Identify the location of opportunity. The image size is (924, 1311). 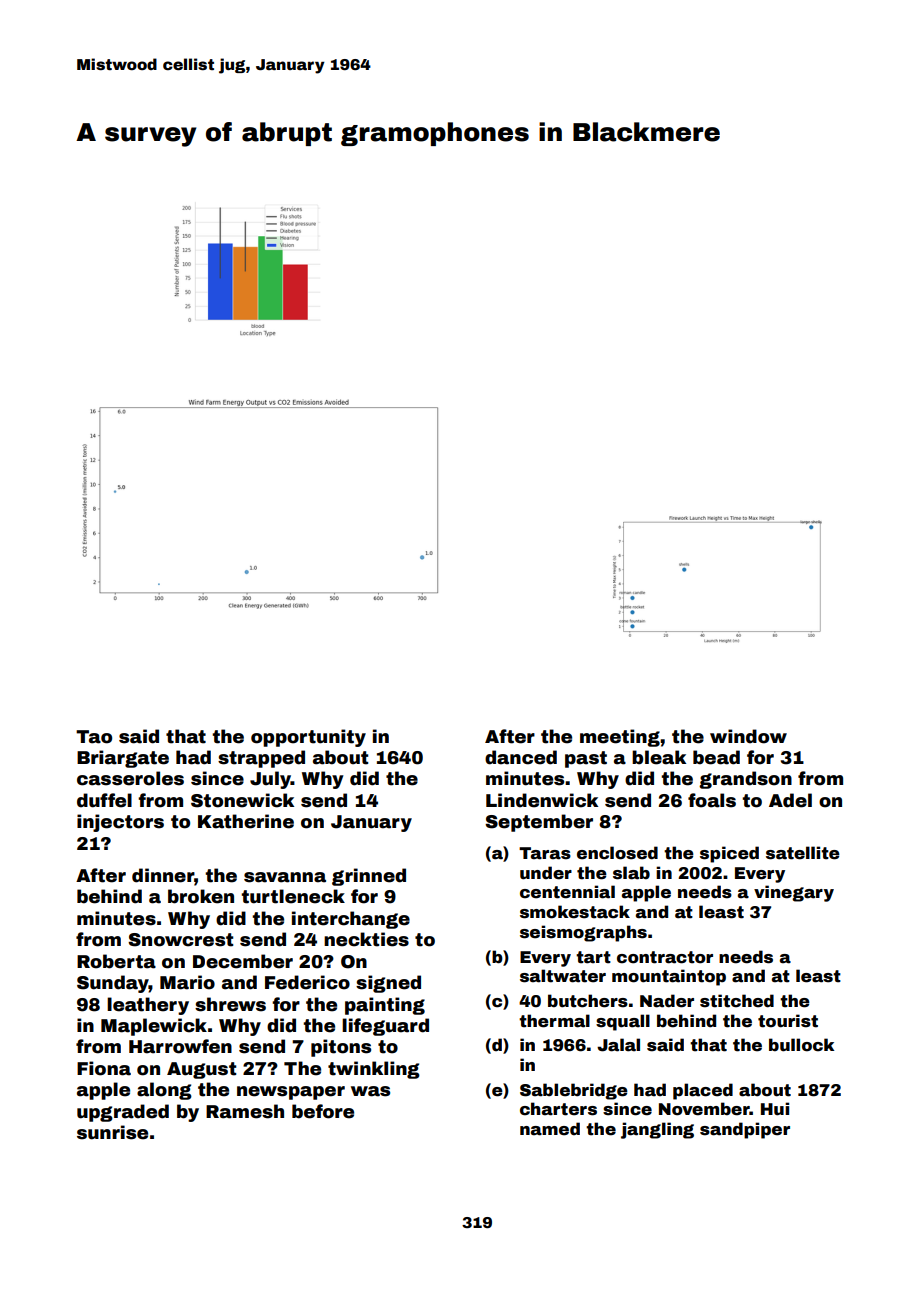
(308, 738).
